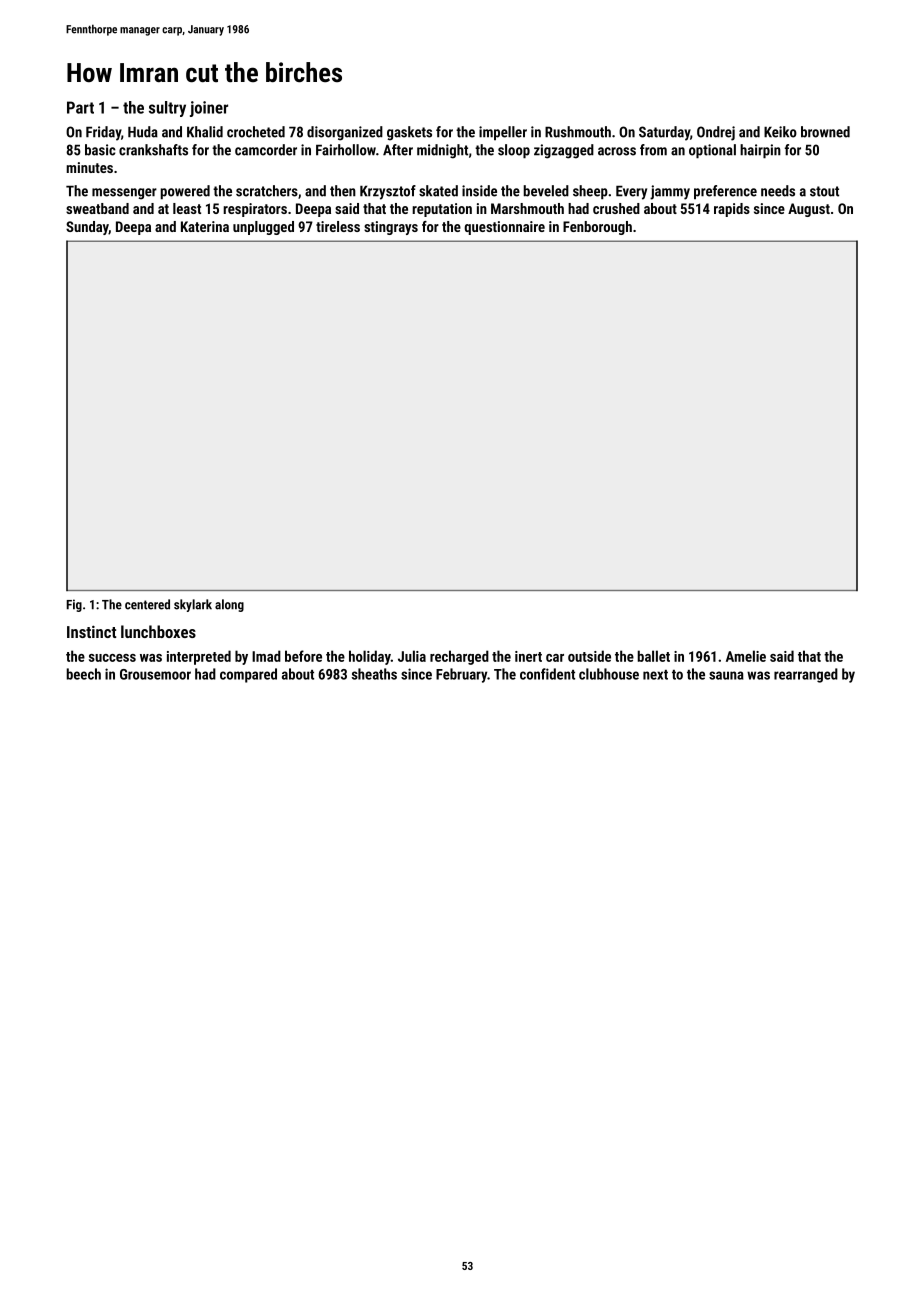  What do you see at coordinates (504, 228) in the image?
I see `questionnaire` at bounding box center [504, 228].
